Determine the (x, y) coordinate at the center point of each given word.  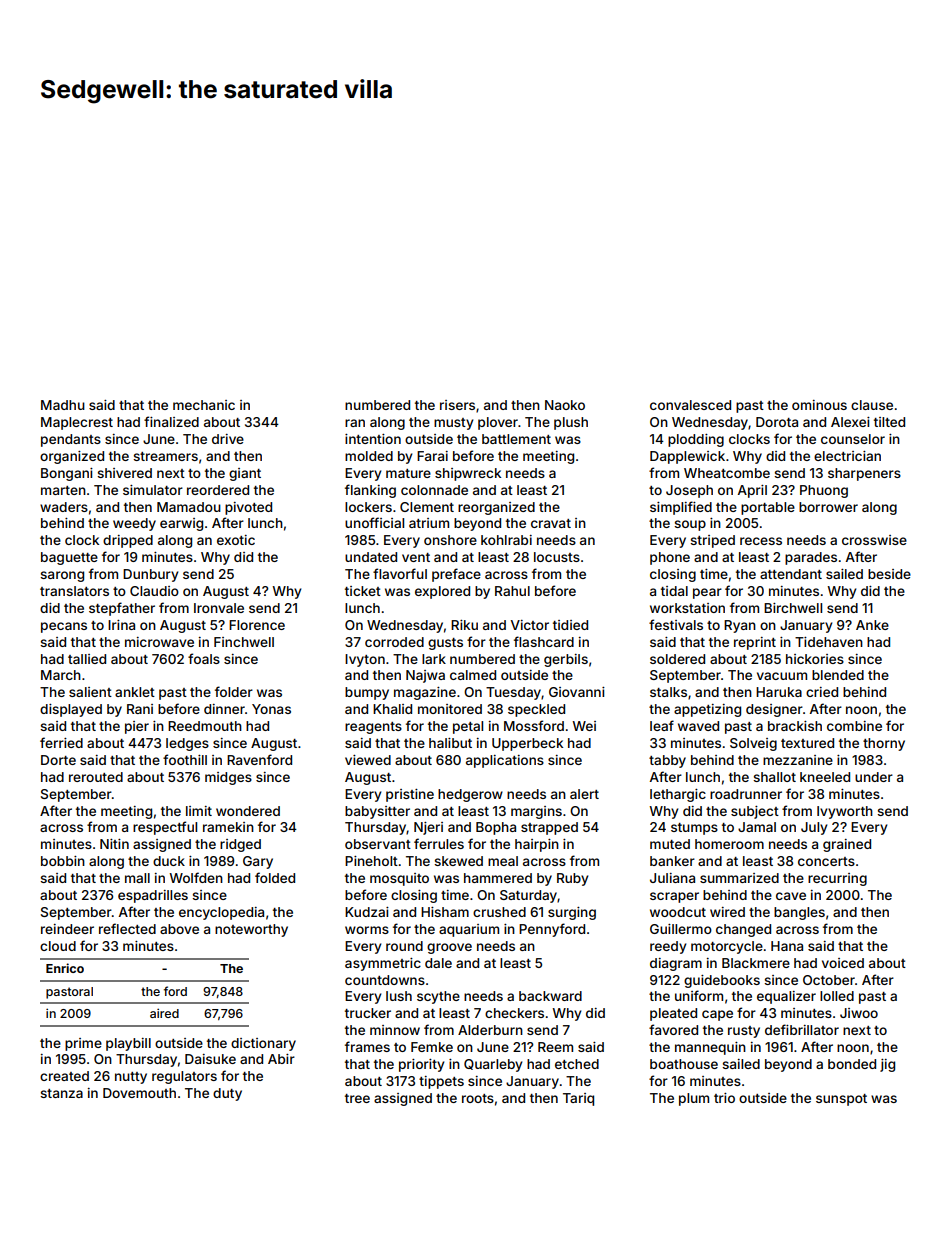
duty (227, 1094)
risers (457, 405)
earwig (181, 524)
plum (694, 1099)
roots (478, 1098)
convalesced (690, 405)
